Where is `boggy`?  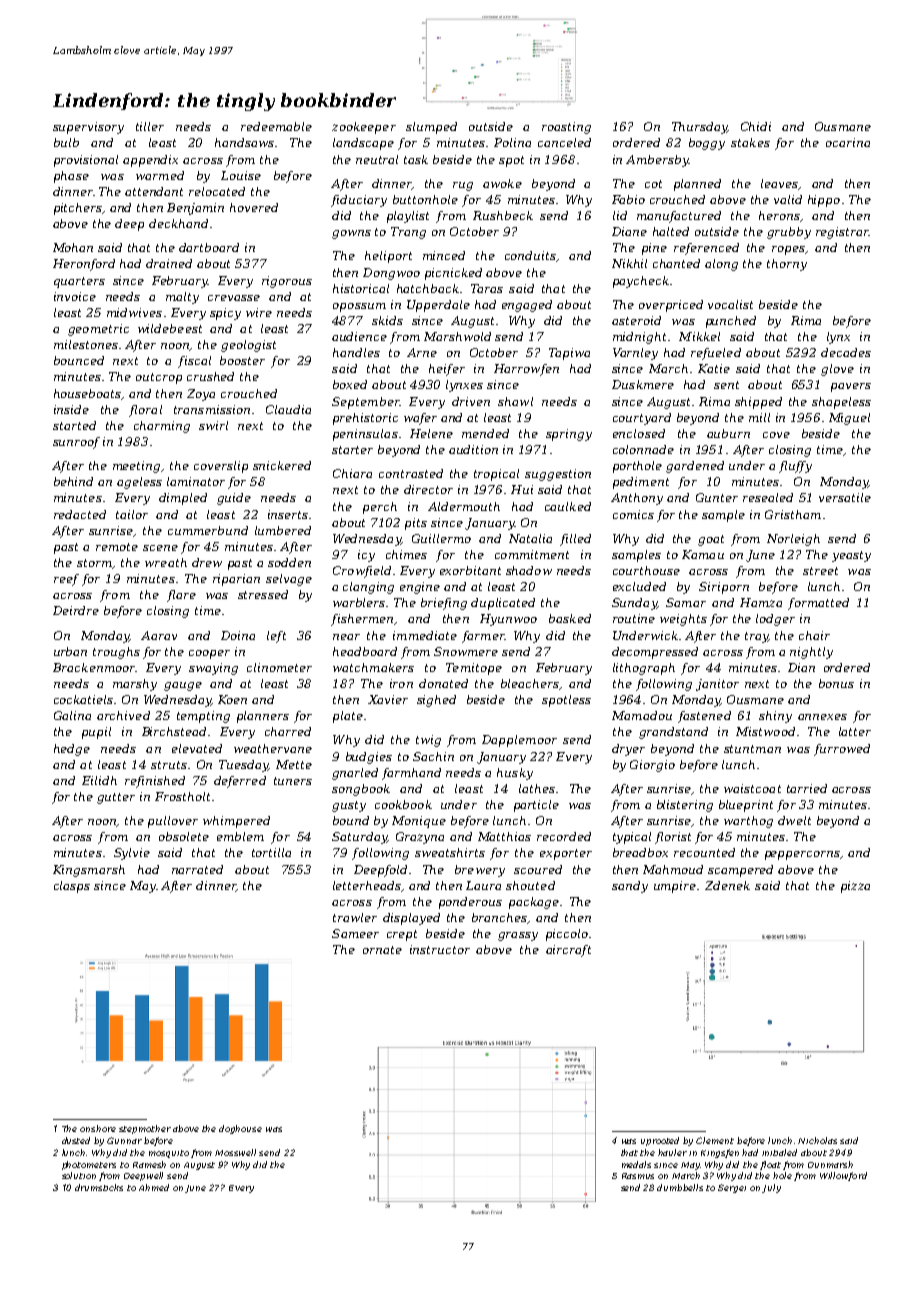
boggy is located at coordinates (707, 144).
